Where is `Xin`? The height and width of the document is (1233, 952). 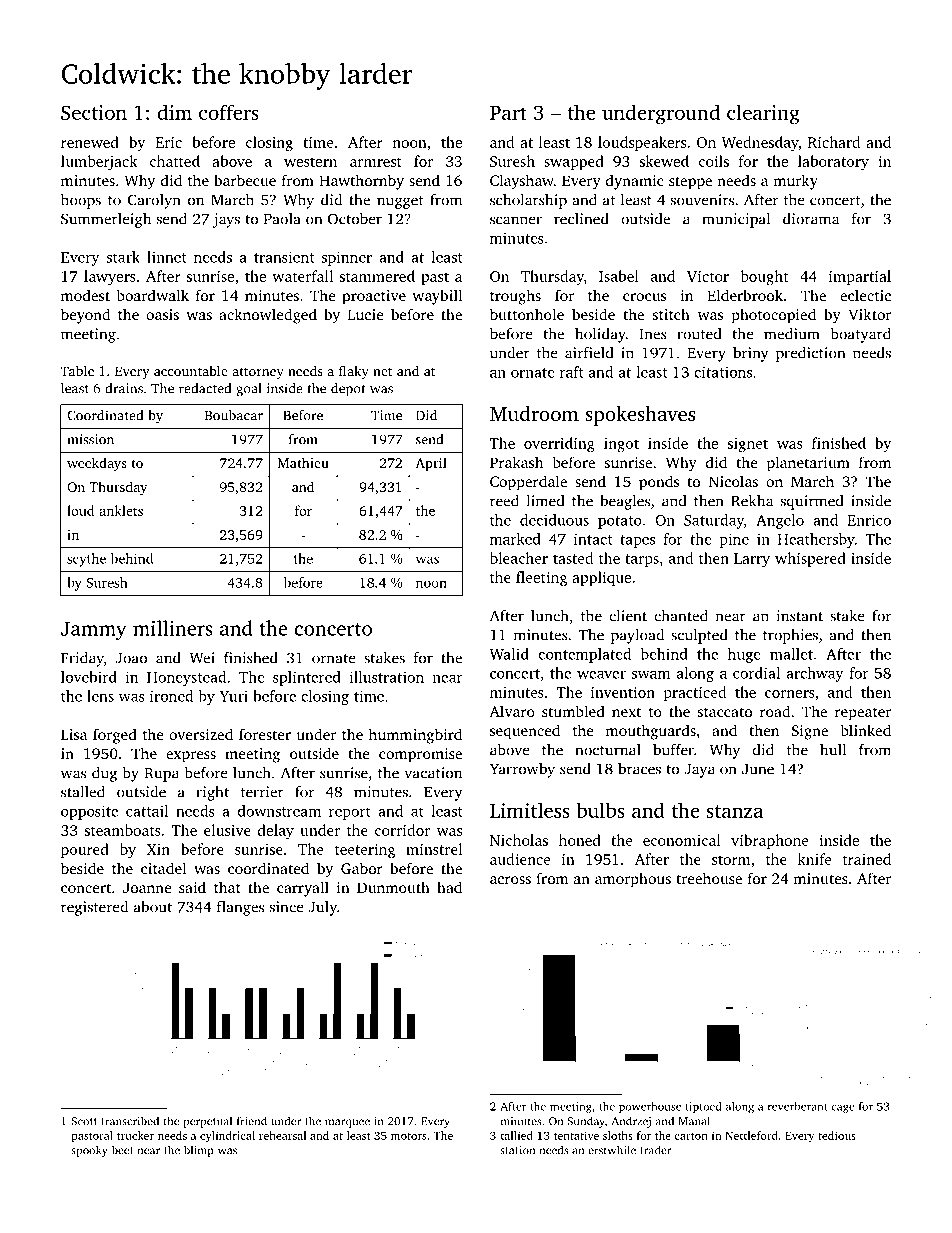
Xin is located at coordinates (158, 849).
